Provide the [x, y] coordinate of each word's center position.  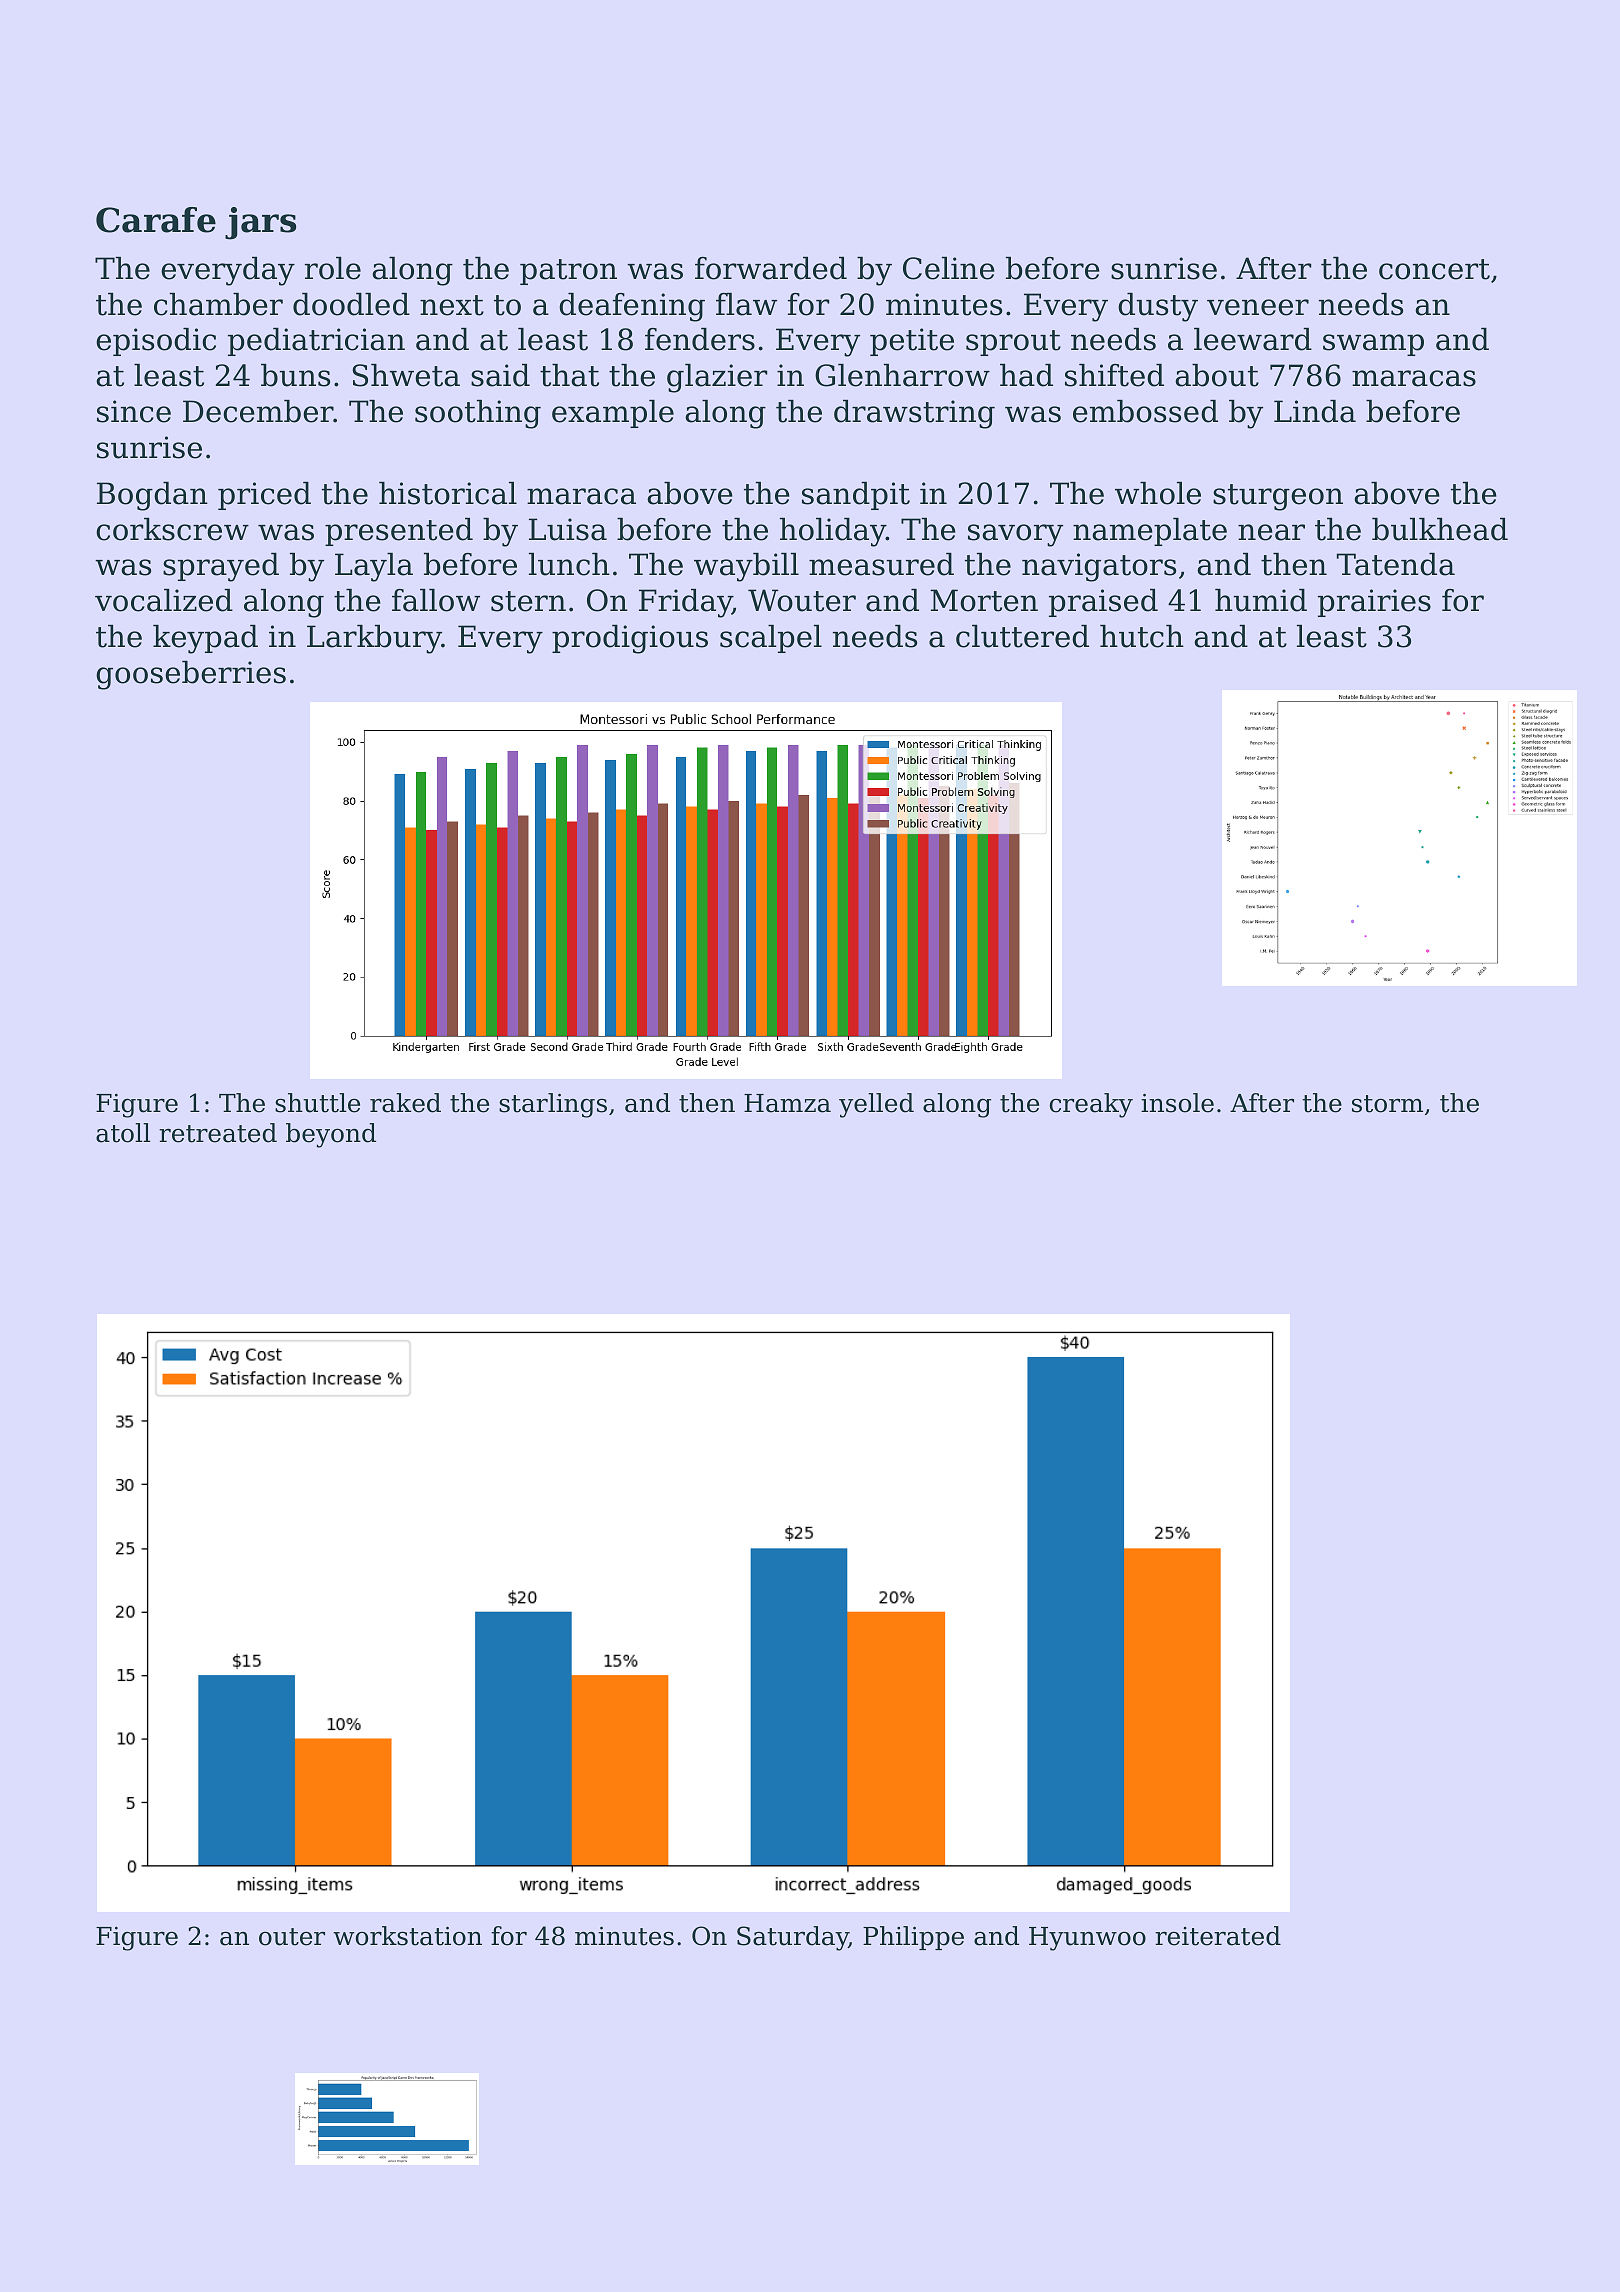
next [452, 305]
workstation [407, 1936]
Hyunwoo [1087, 1939]
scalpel [771, 639]
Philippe [913, 1938]
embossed [1145, 411]
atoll [123, 1133]
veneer [1258, 307]
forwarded [771, 268]
